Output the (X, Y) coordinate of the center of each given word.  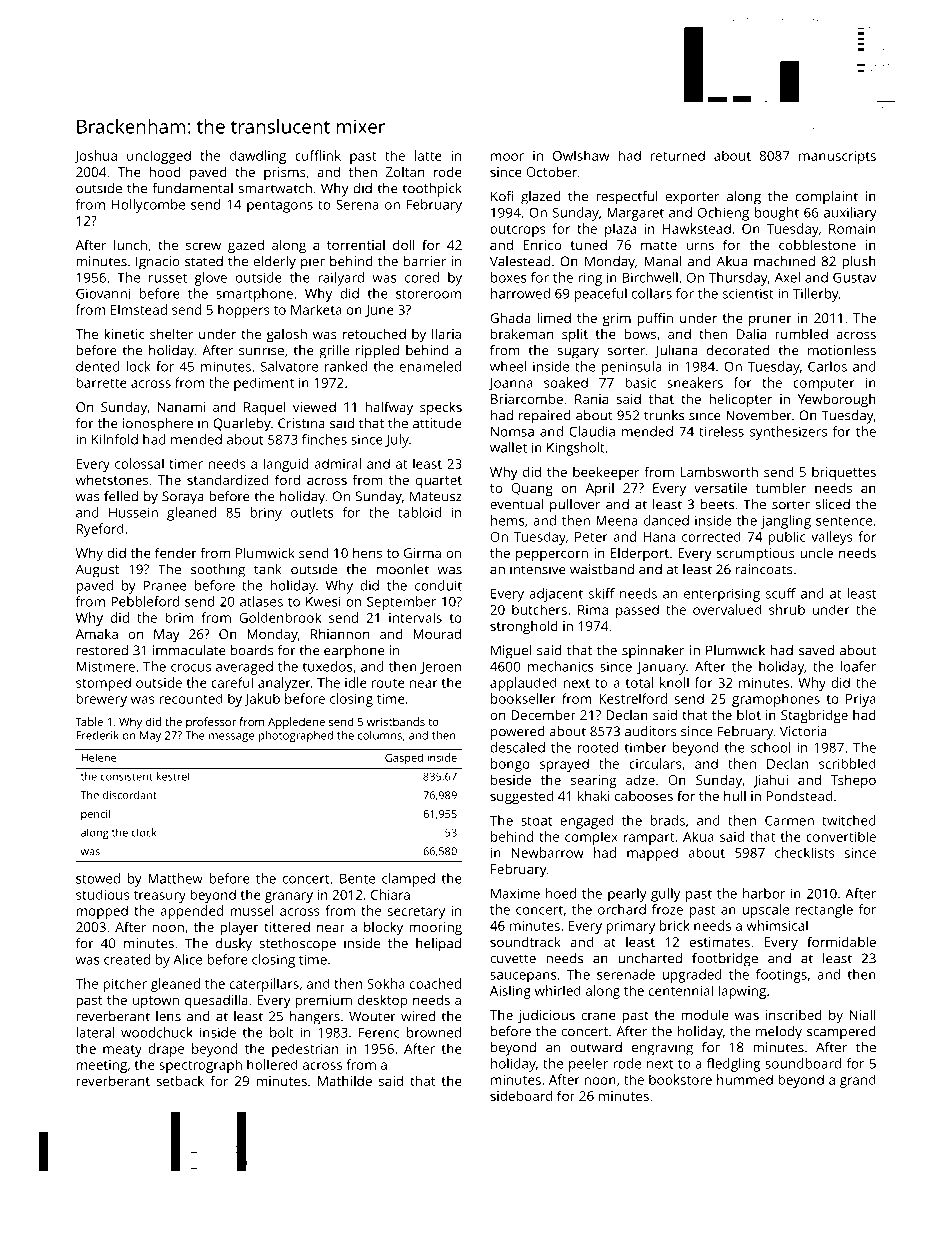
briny (266, 514)
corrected (711, 536)
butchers (539, 609)
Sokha (386, 983)
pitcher (125, 985)
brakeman (522, 333)
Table (89, 721)
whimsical (777, 925)
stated (204, 261)
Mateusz (436, 496)
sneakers (695, 382)
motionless (842, 350)
